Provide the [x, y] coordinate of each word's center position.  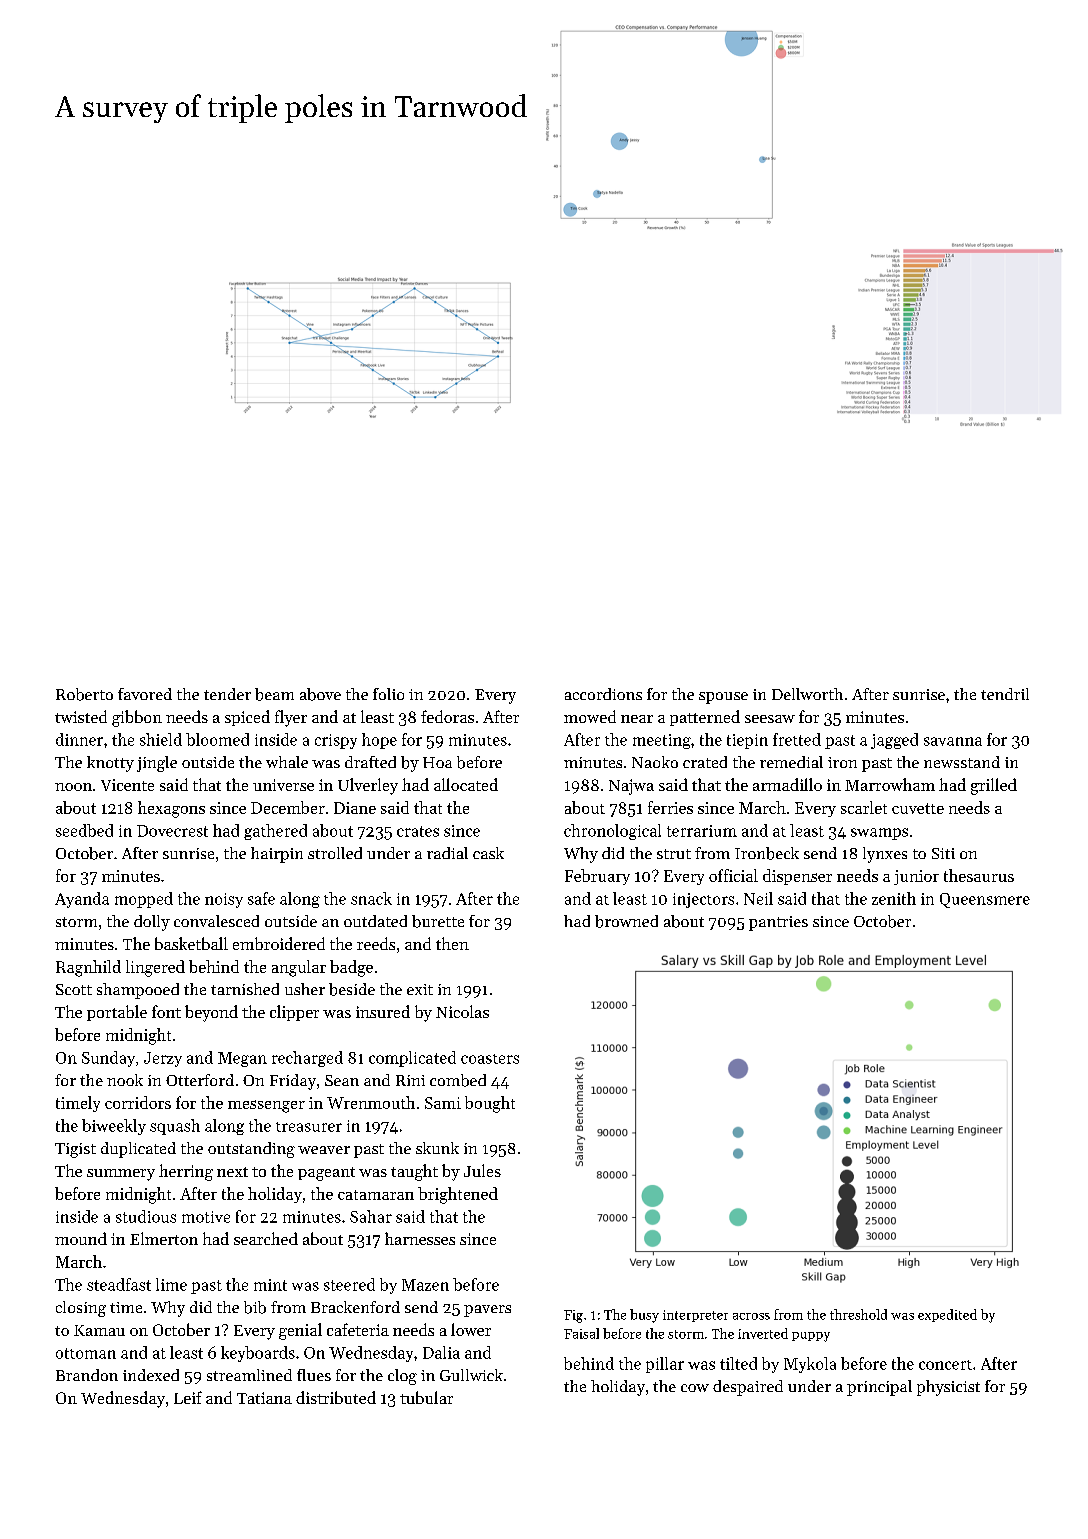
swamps [879, 834]
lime [171, 1284]
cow [695, 1388]
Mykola [810, 1365]
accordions [603, 694]
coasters [490, 1059]
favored [145, 694]
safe [261, 898]
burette [438, 921]
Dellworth [807, 694]
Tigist [75, 1150]
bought [490, 1104]
